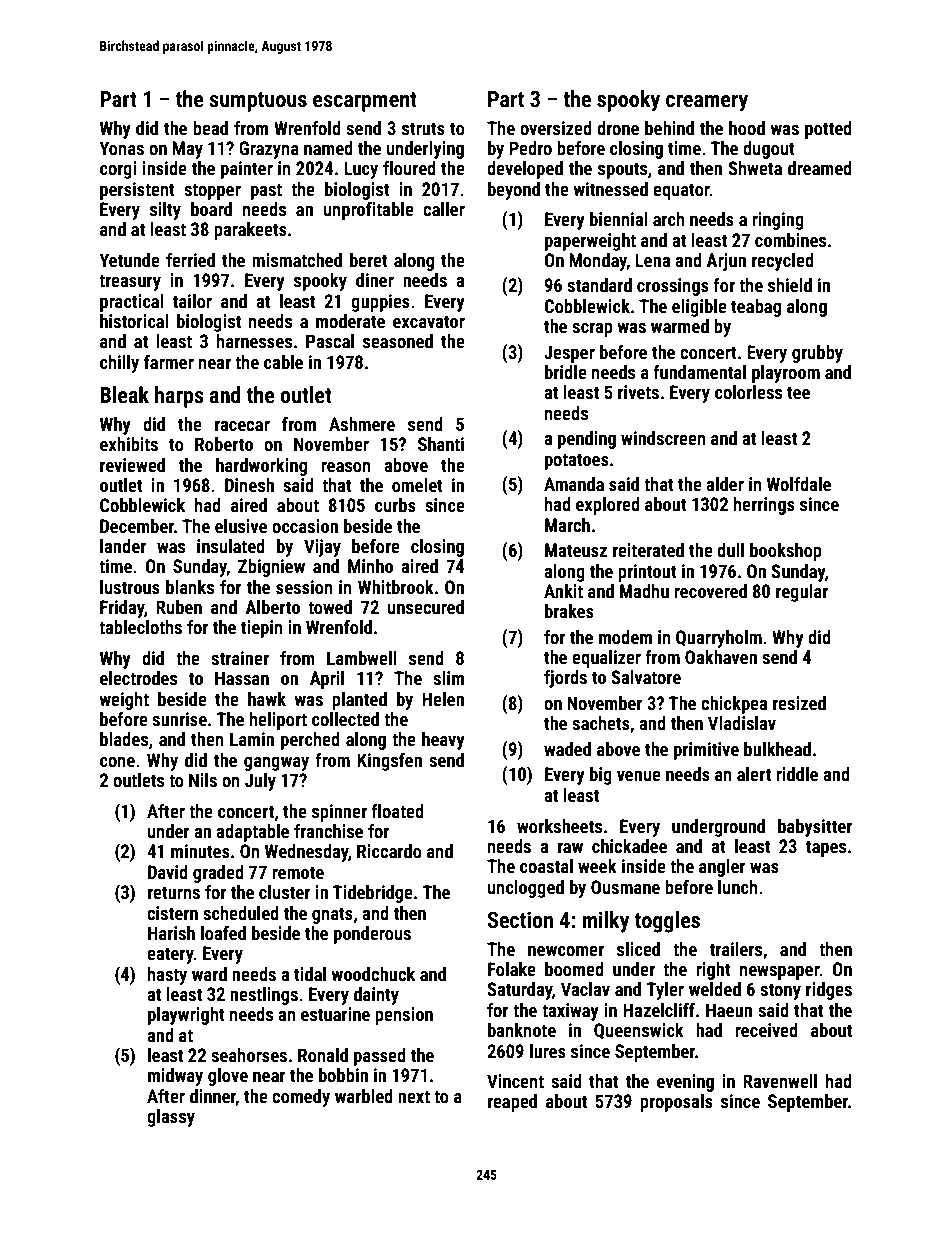  I want to click on sachets, so click(601, 723).
